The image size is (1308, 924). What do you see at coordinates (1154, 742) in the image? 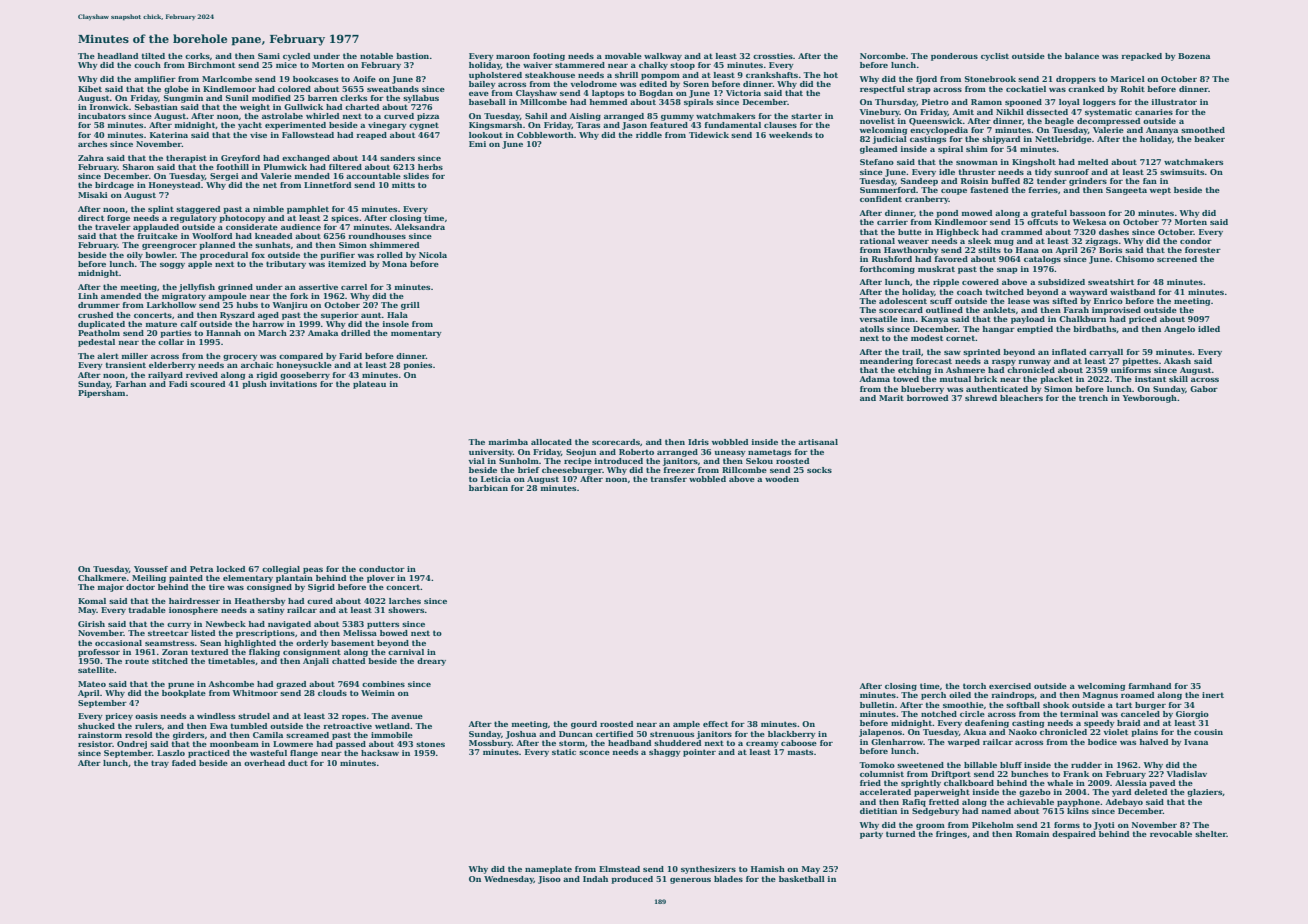
I see `halved` at bounding box center [1154, 742].
